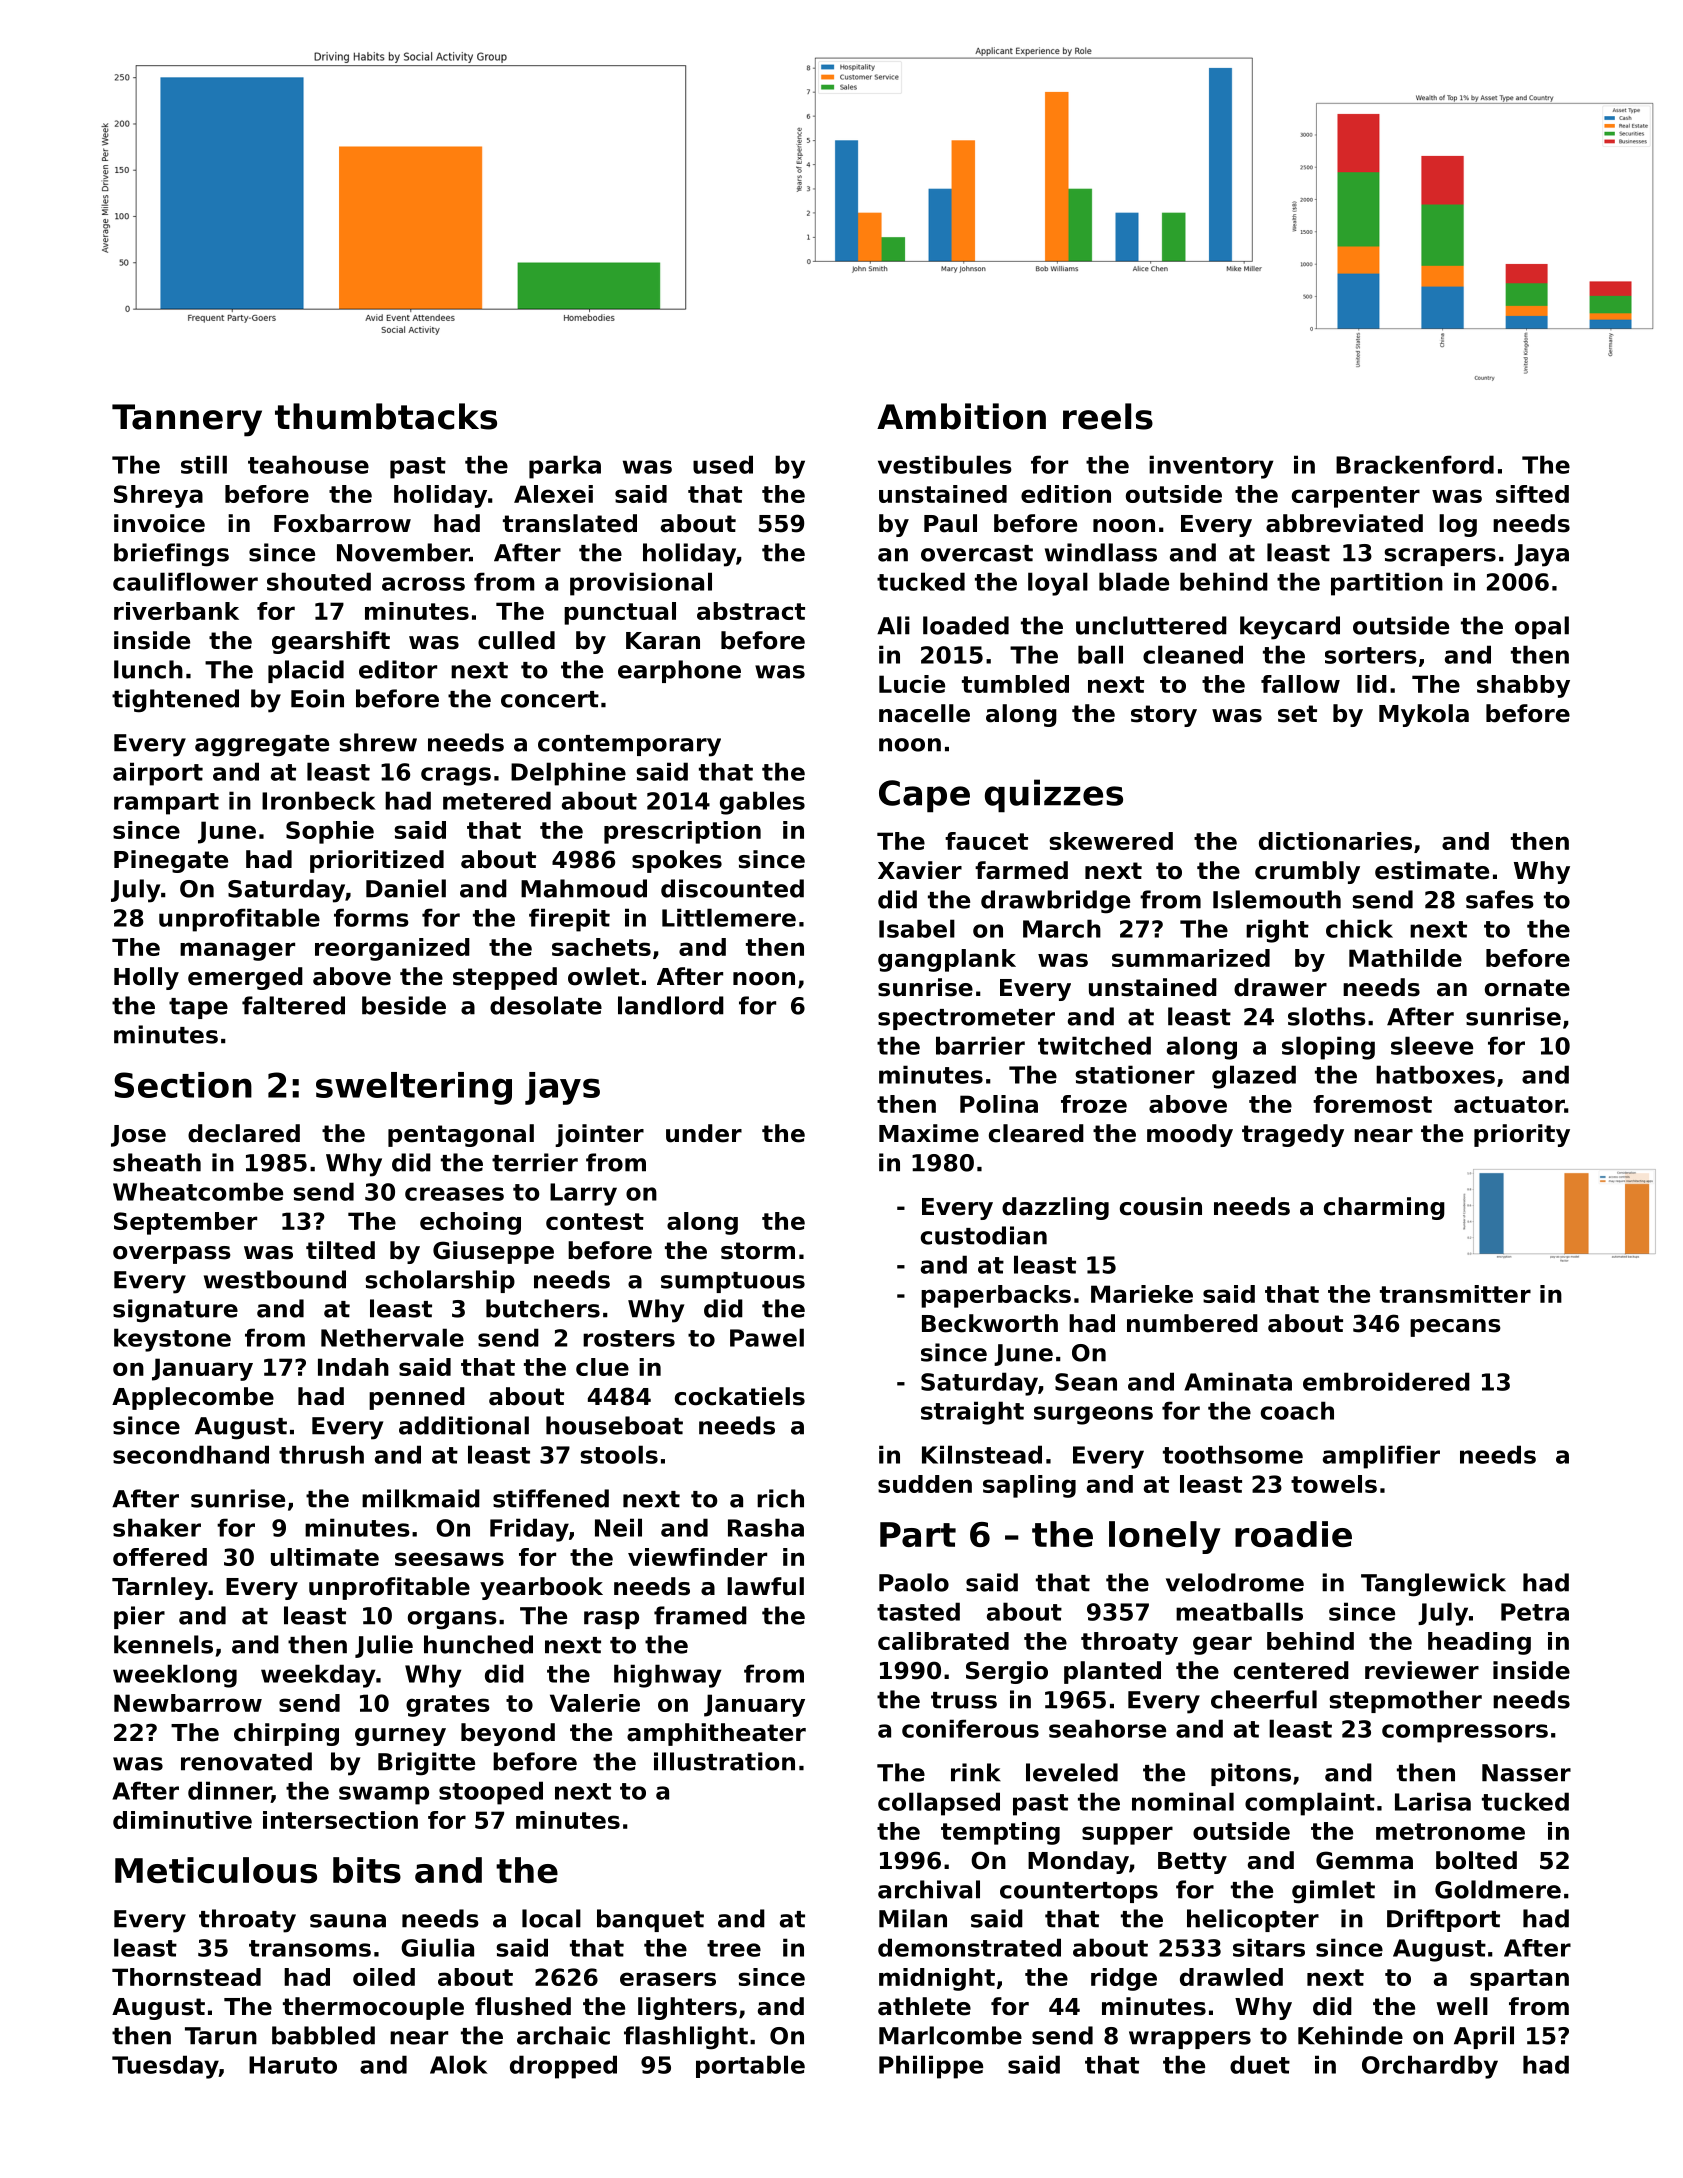 Image resolution: width=1683 pixels, height=2178 pixels. Describe the element at coordinates (976, 1772) in the screenshot. I see `rink` at that location.
